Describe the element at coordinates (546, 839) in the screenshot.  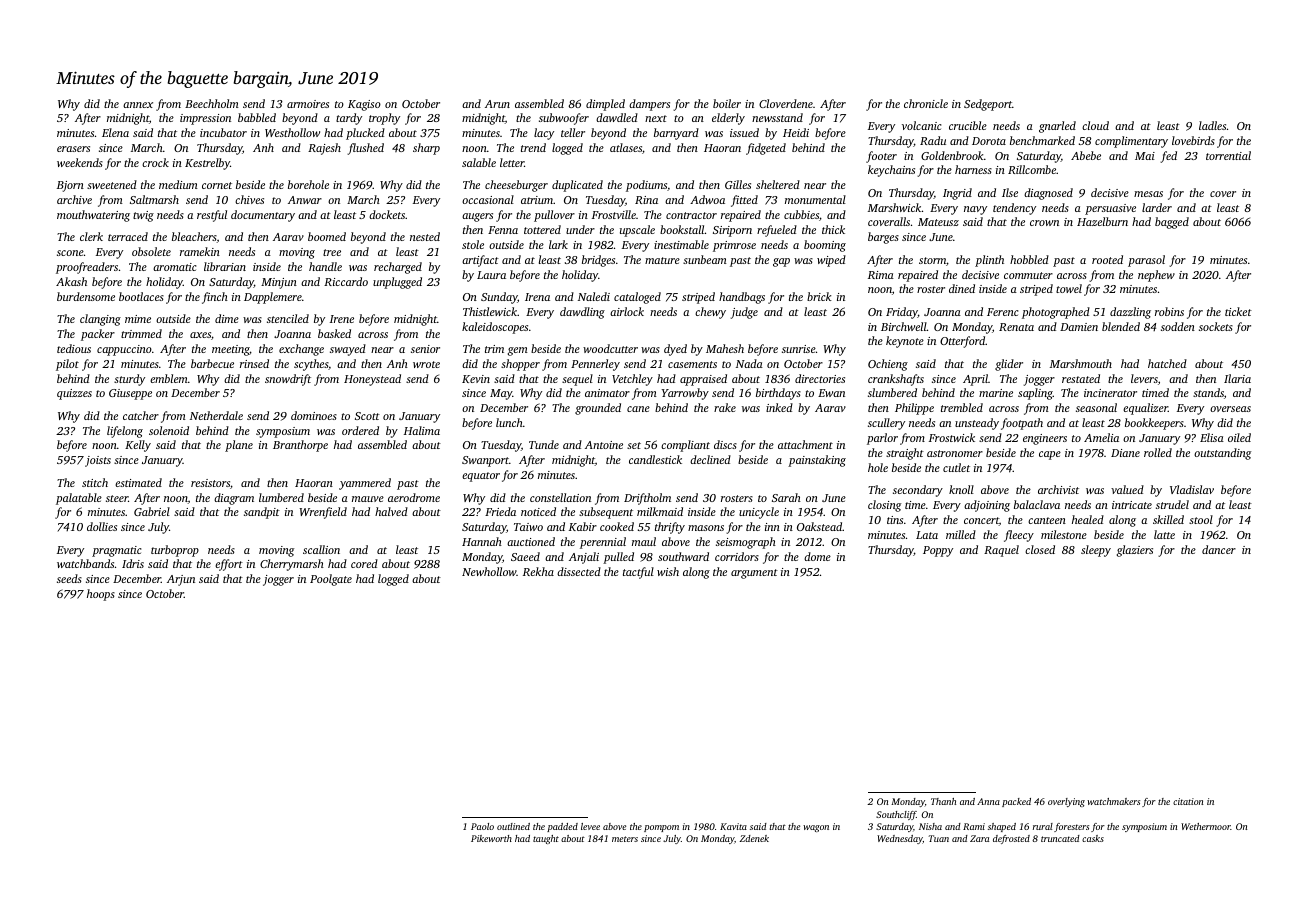
I see `taught` at that location.
